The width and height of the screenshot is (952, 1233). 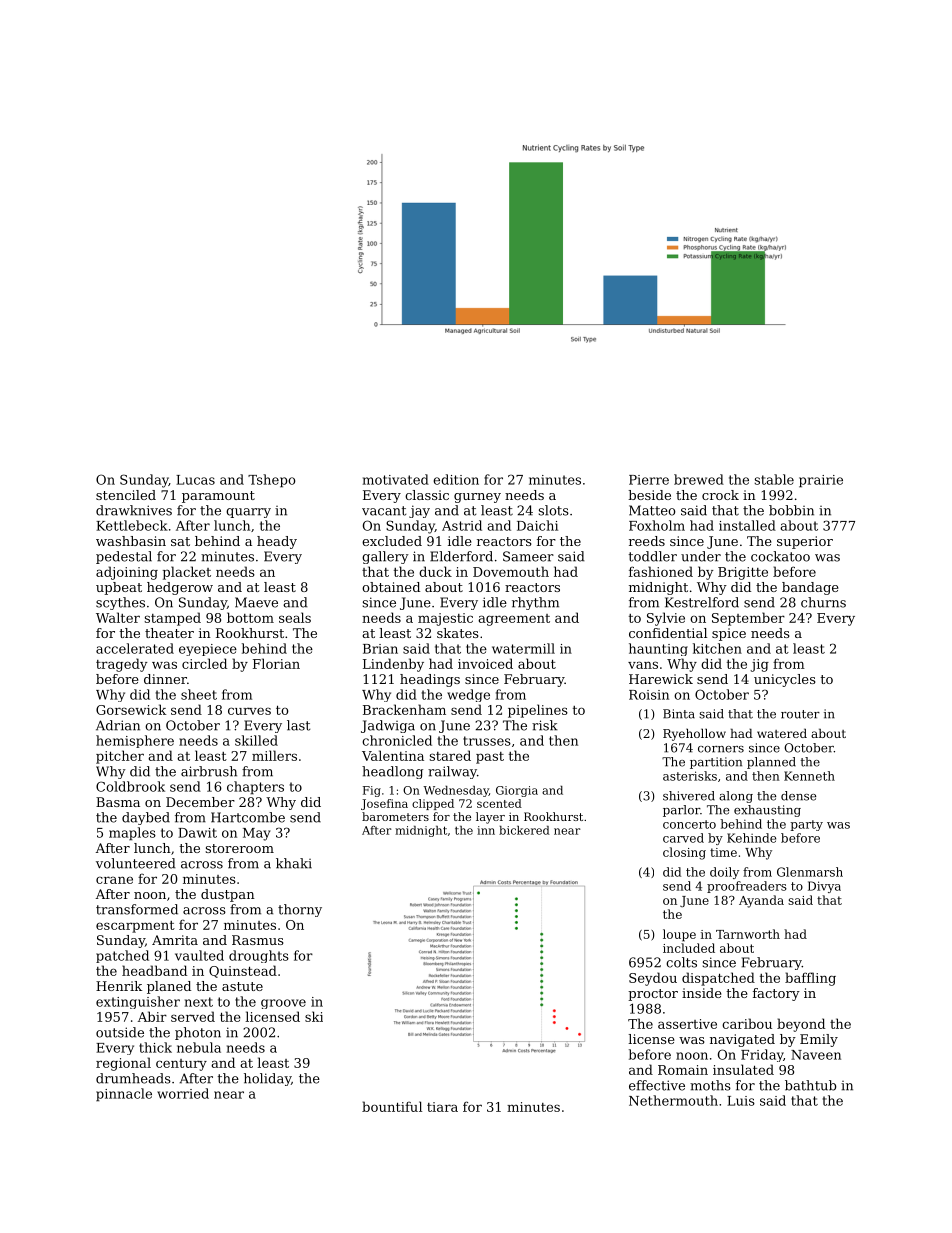 What do you see at coordinates (800, 714) in the screenshot?
I see `router` at bounding box center [800, 714].
